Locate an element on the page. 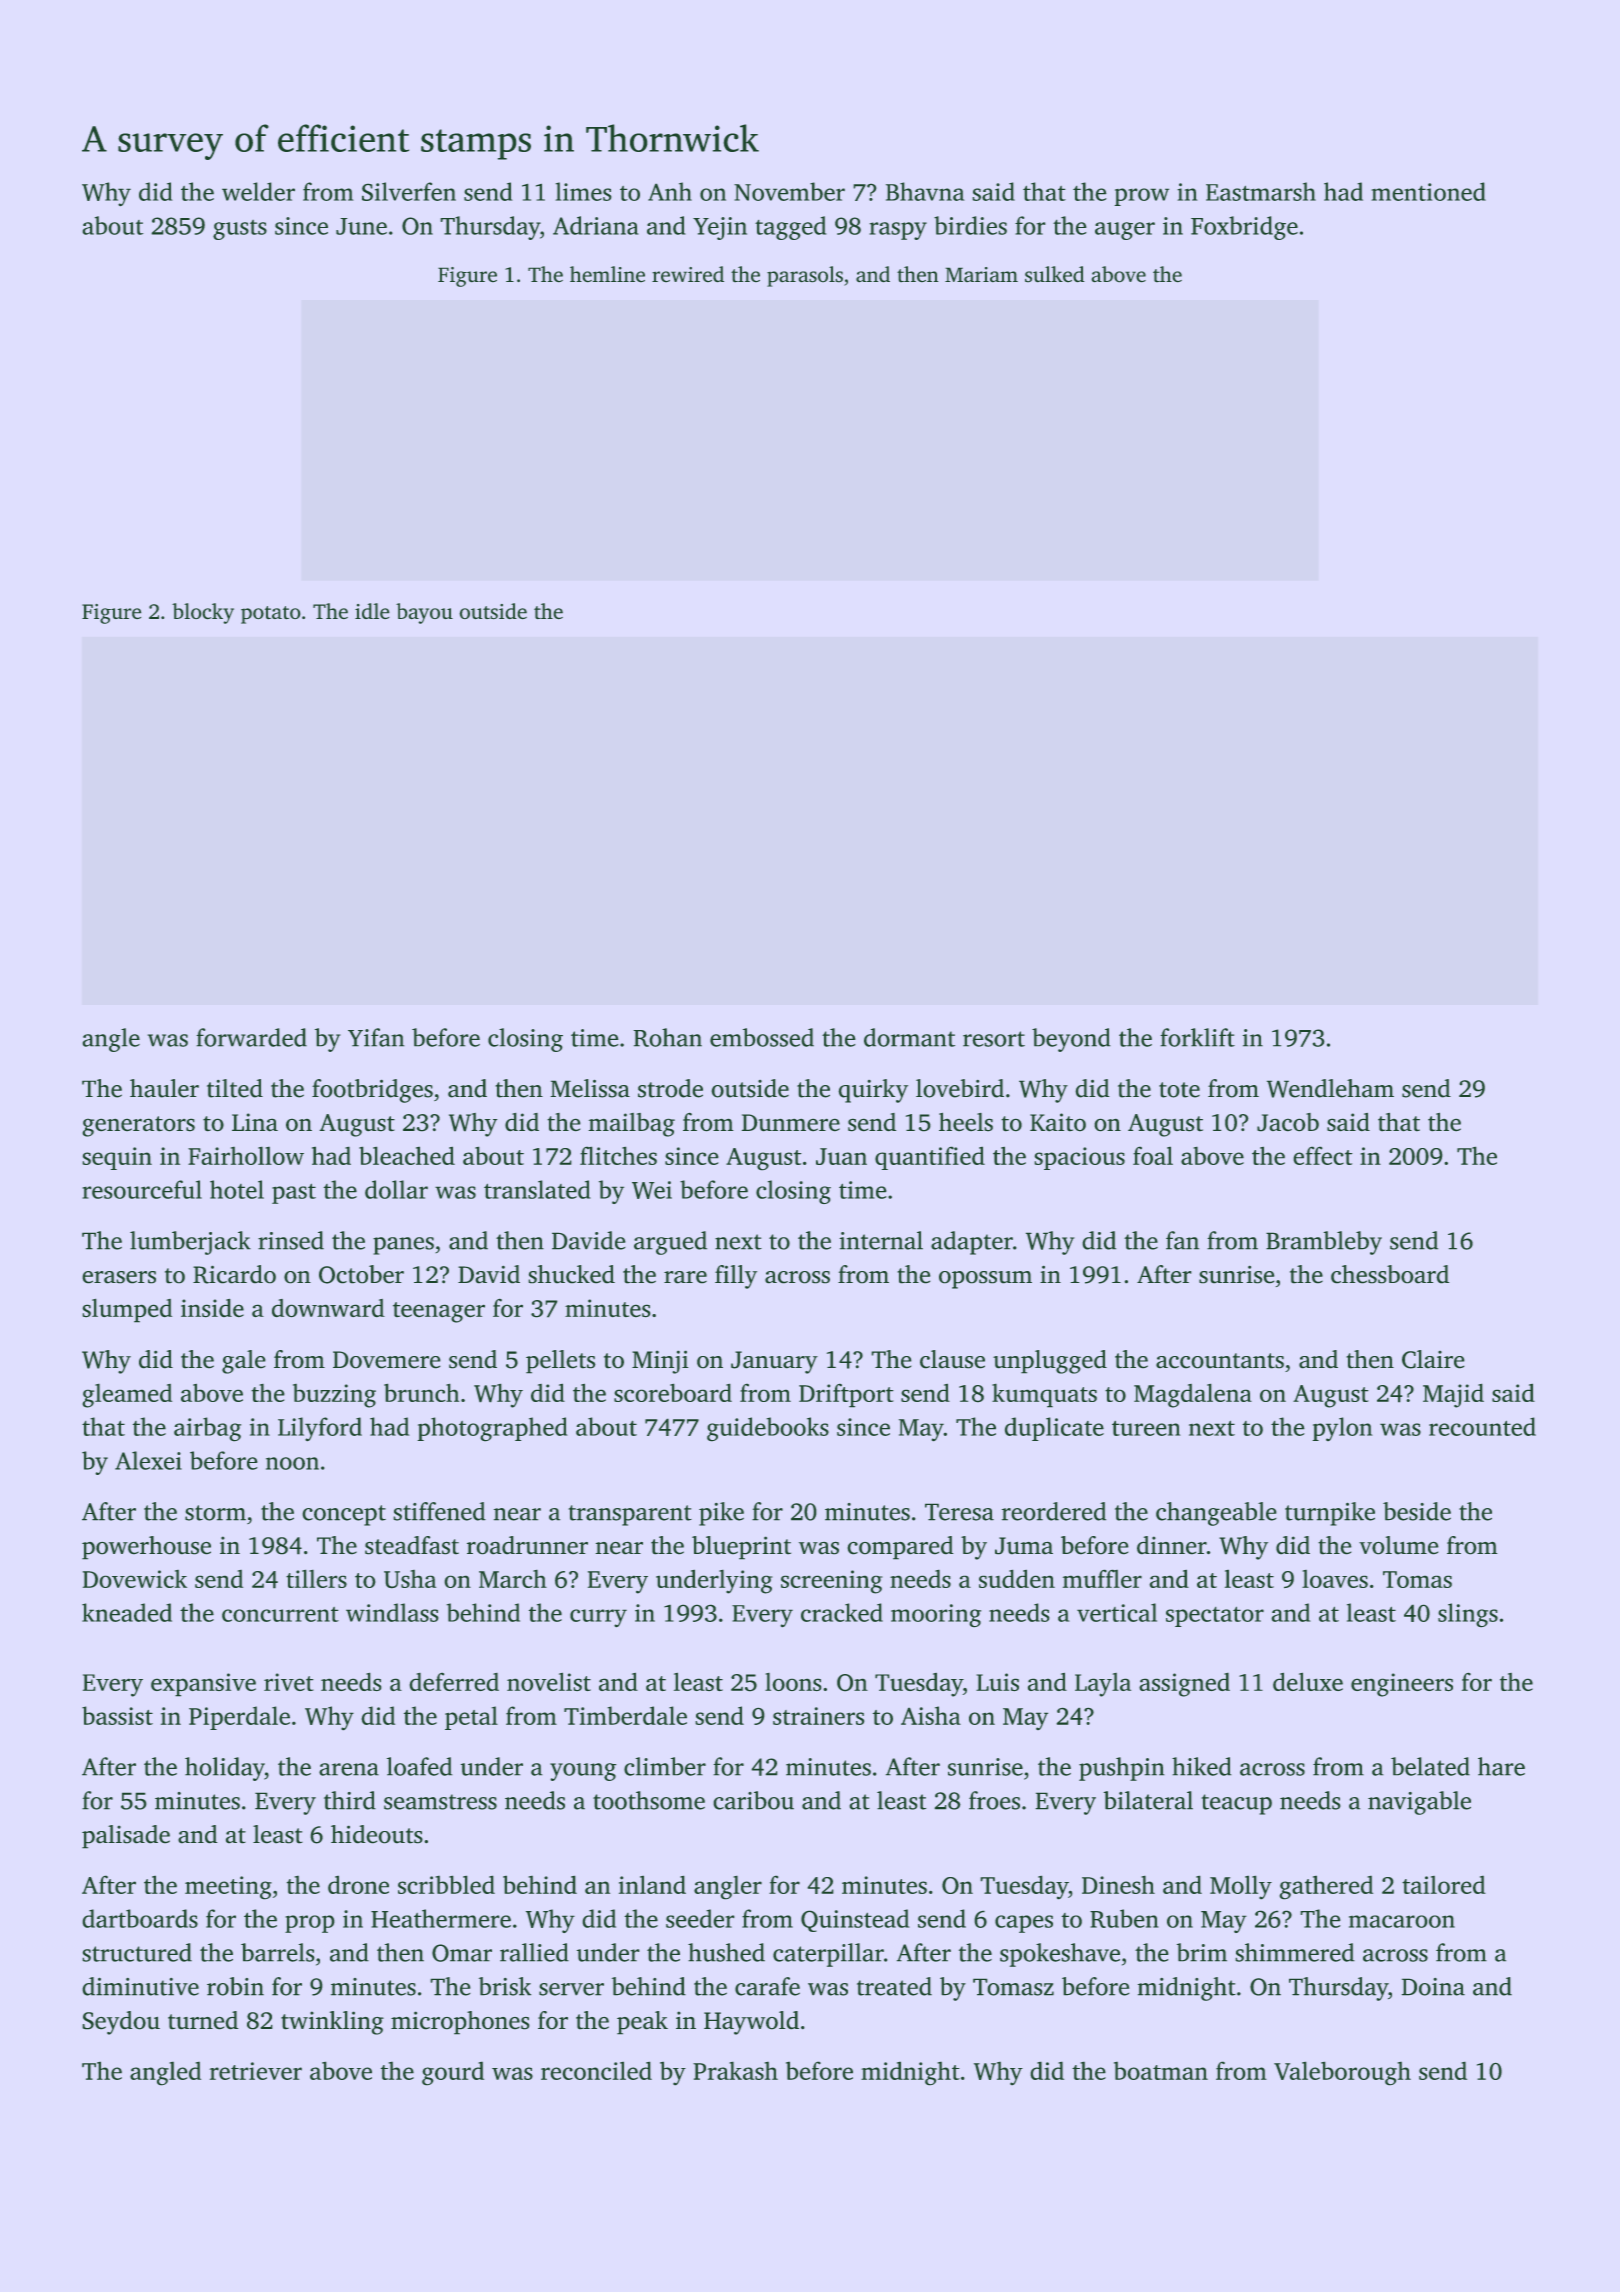  loaves is located at coordinates (1335, 1579).
